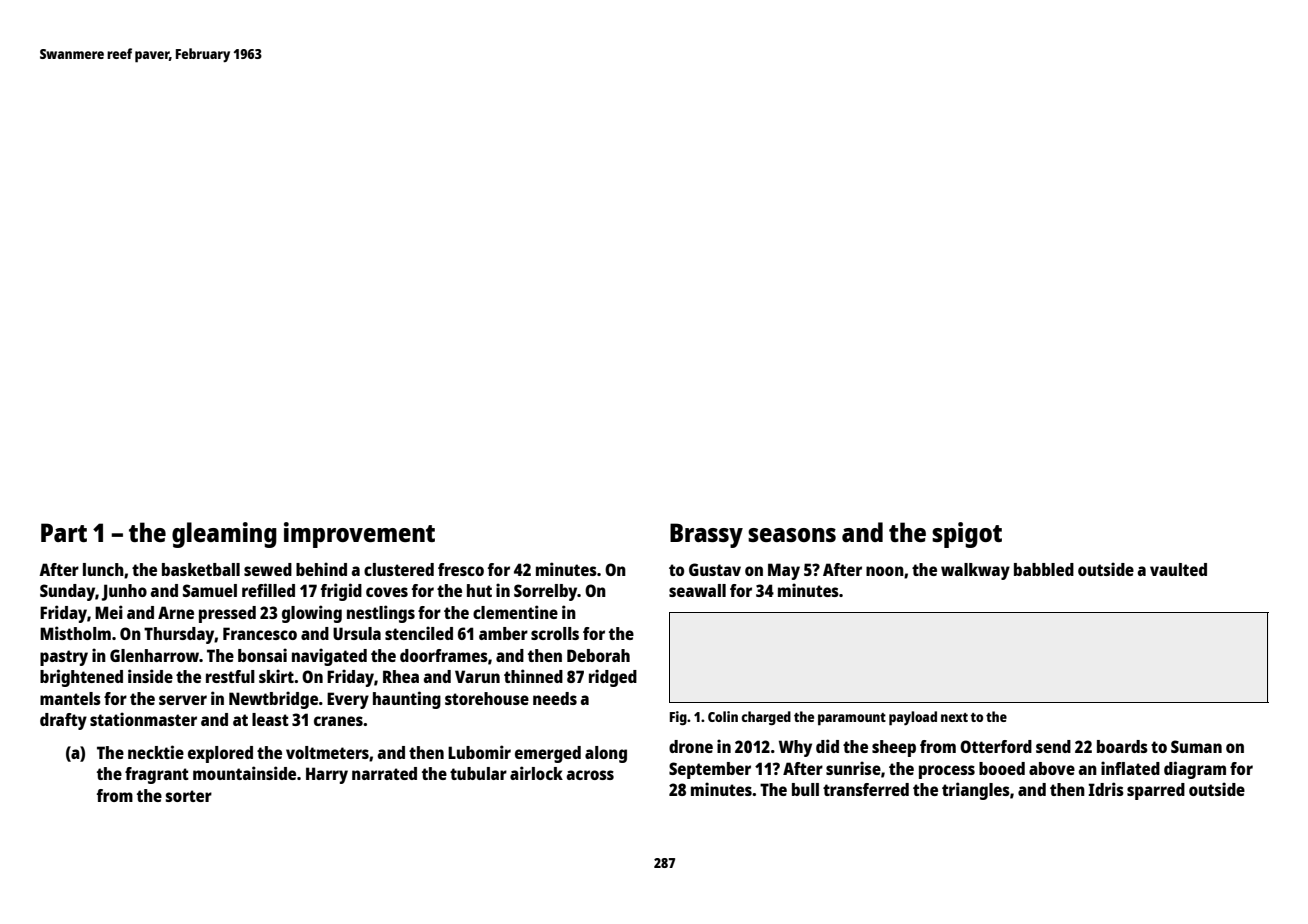 The width and height of the document is (1308, 924). What do you see at coordinates (1106, 789) in the document?
I see `Idris` at bounding box center [1106, 789].
